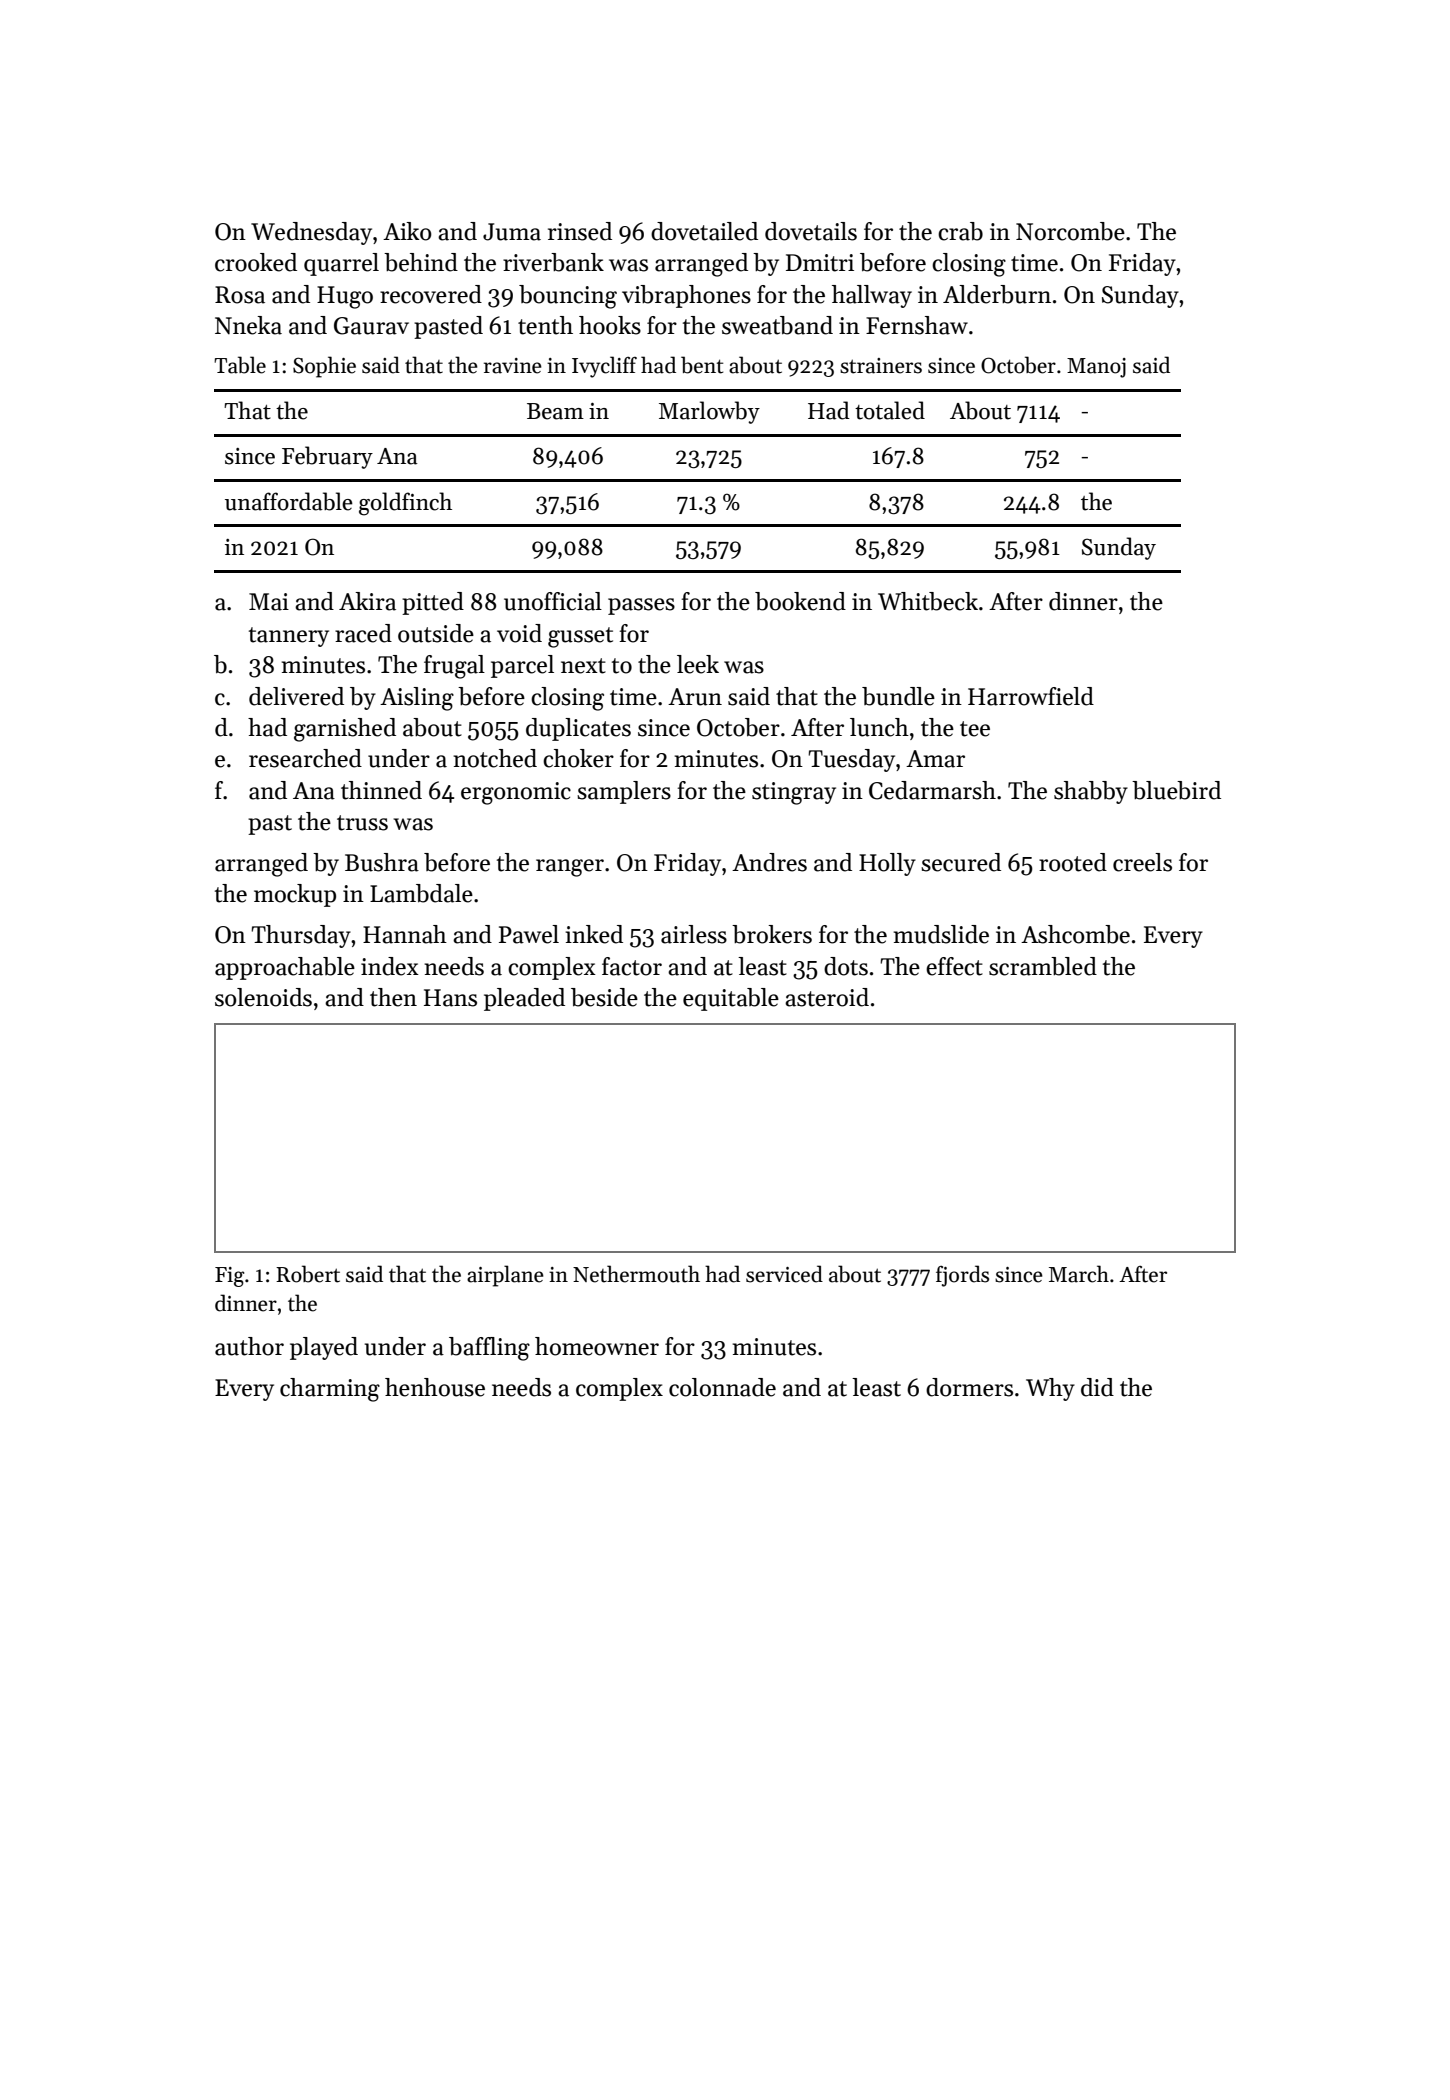  Describe the element at coordinates (784, 1274) in the screenshot. I see `serviced` at that location.
